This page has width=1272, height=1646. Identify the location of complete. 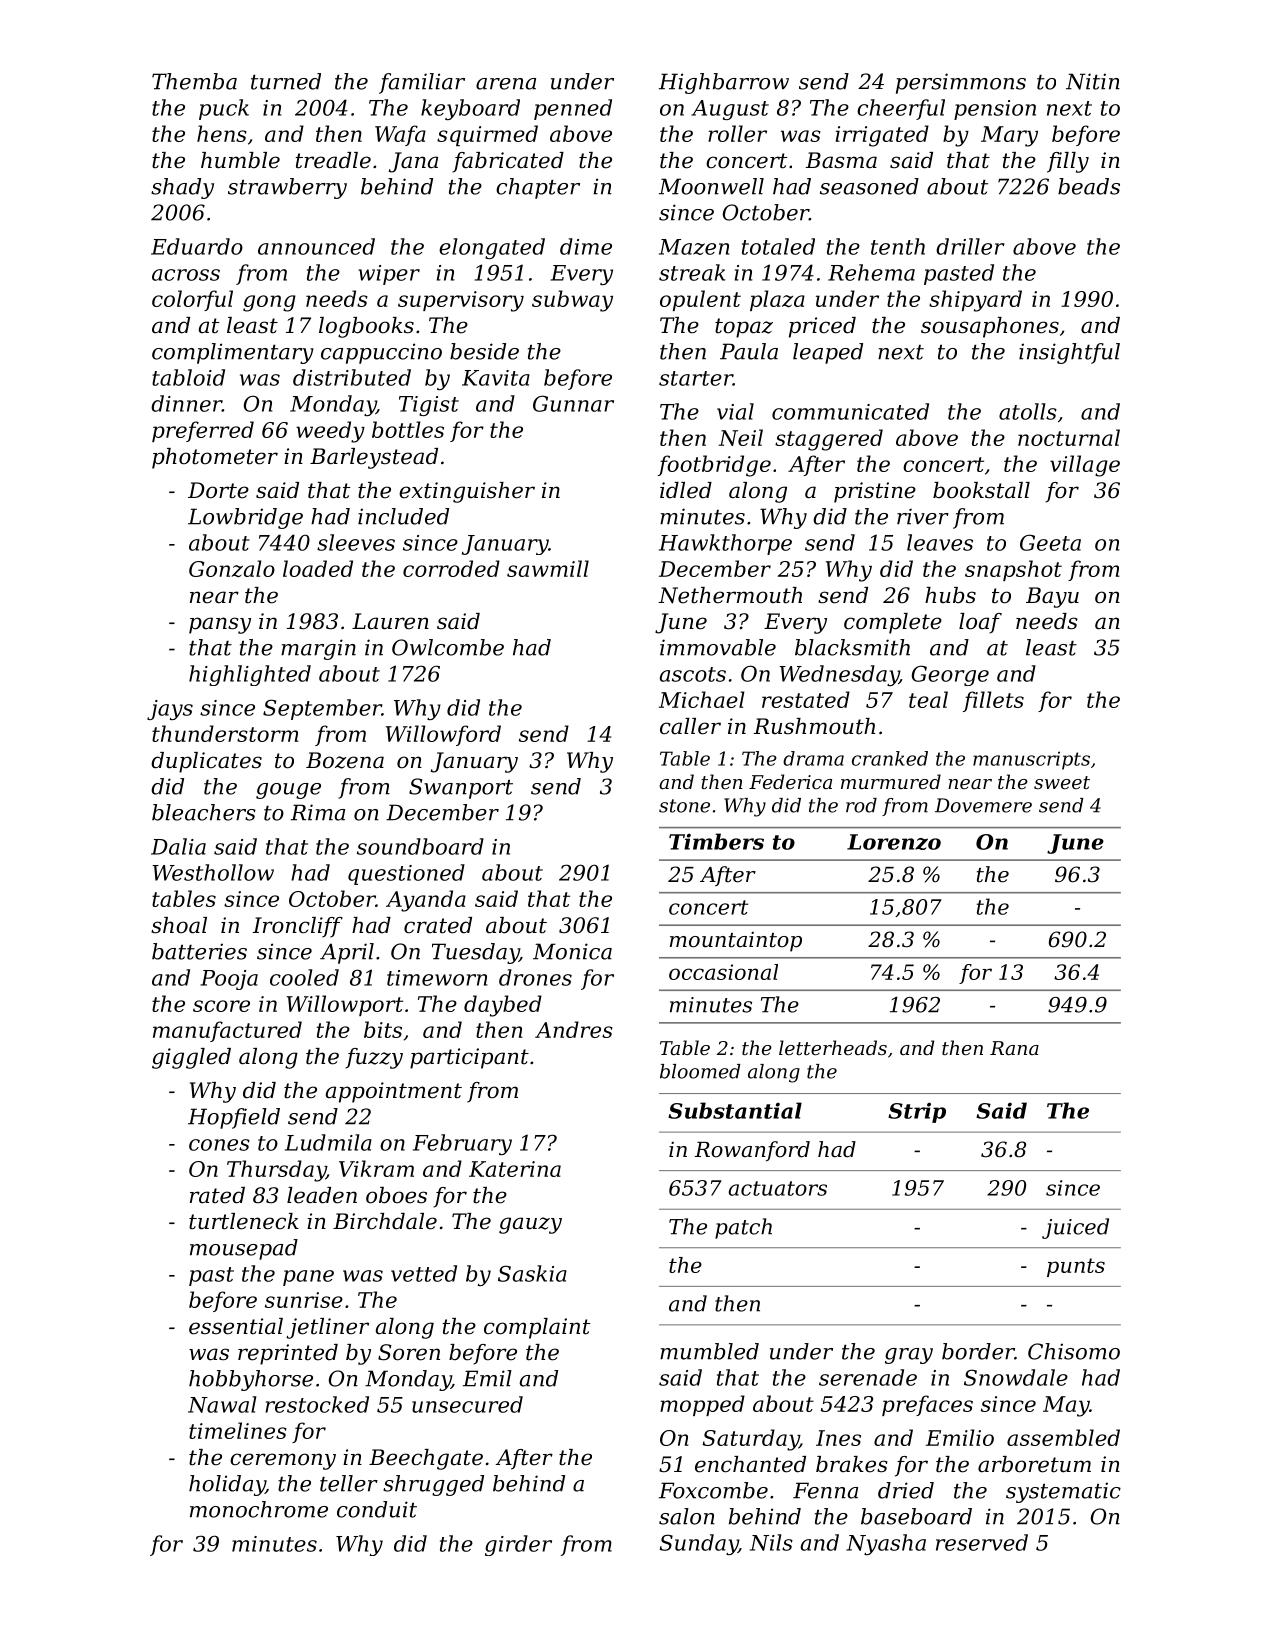
(893, 623).
